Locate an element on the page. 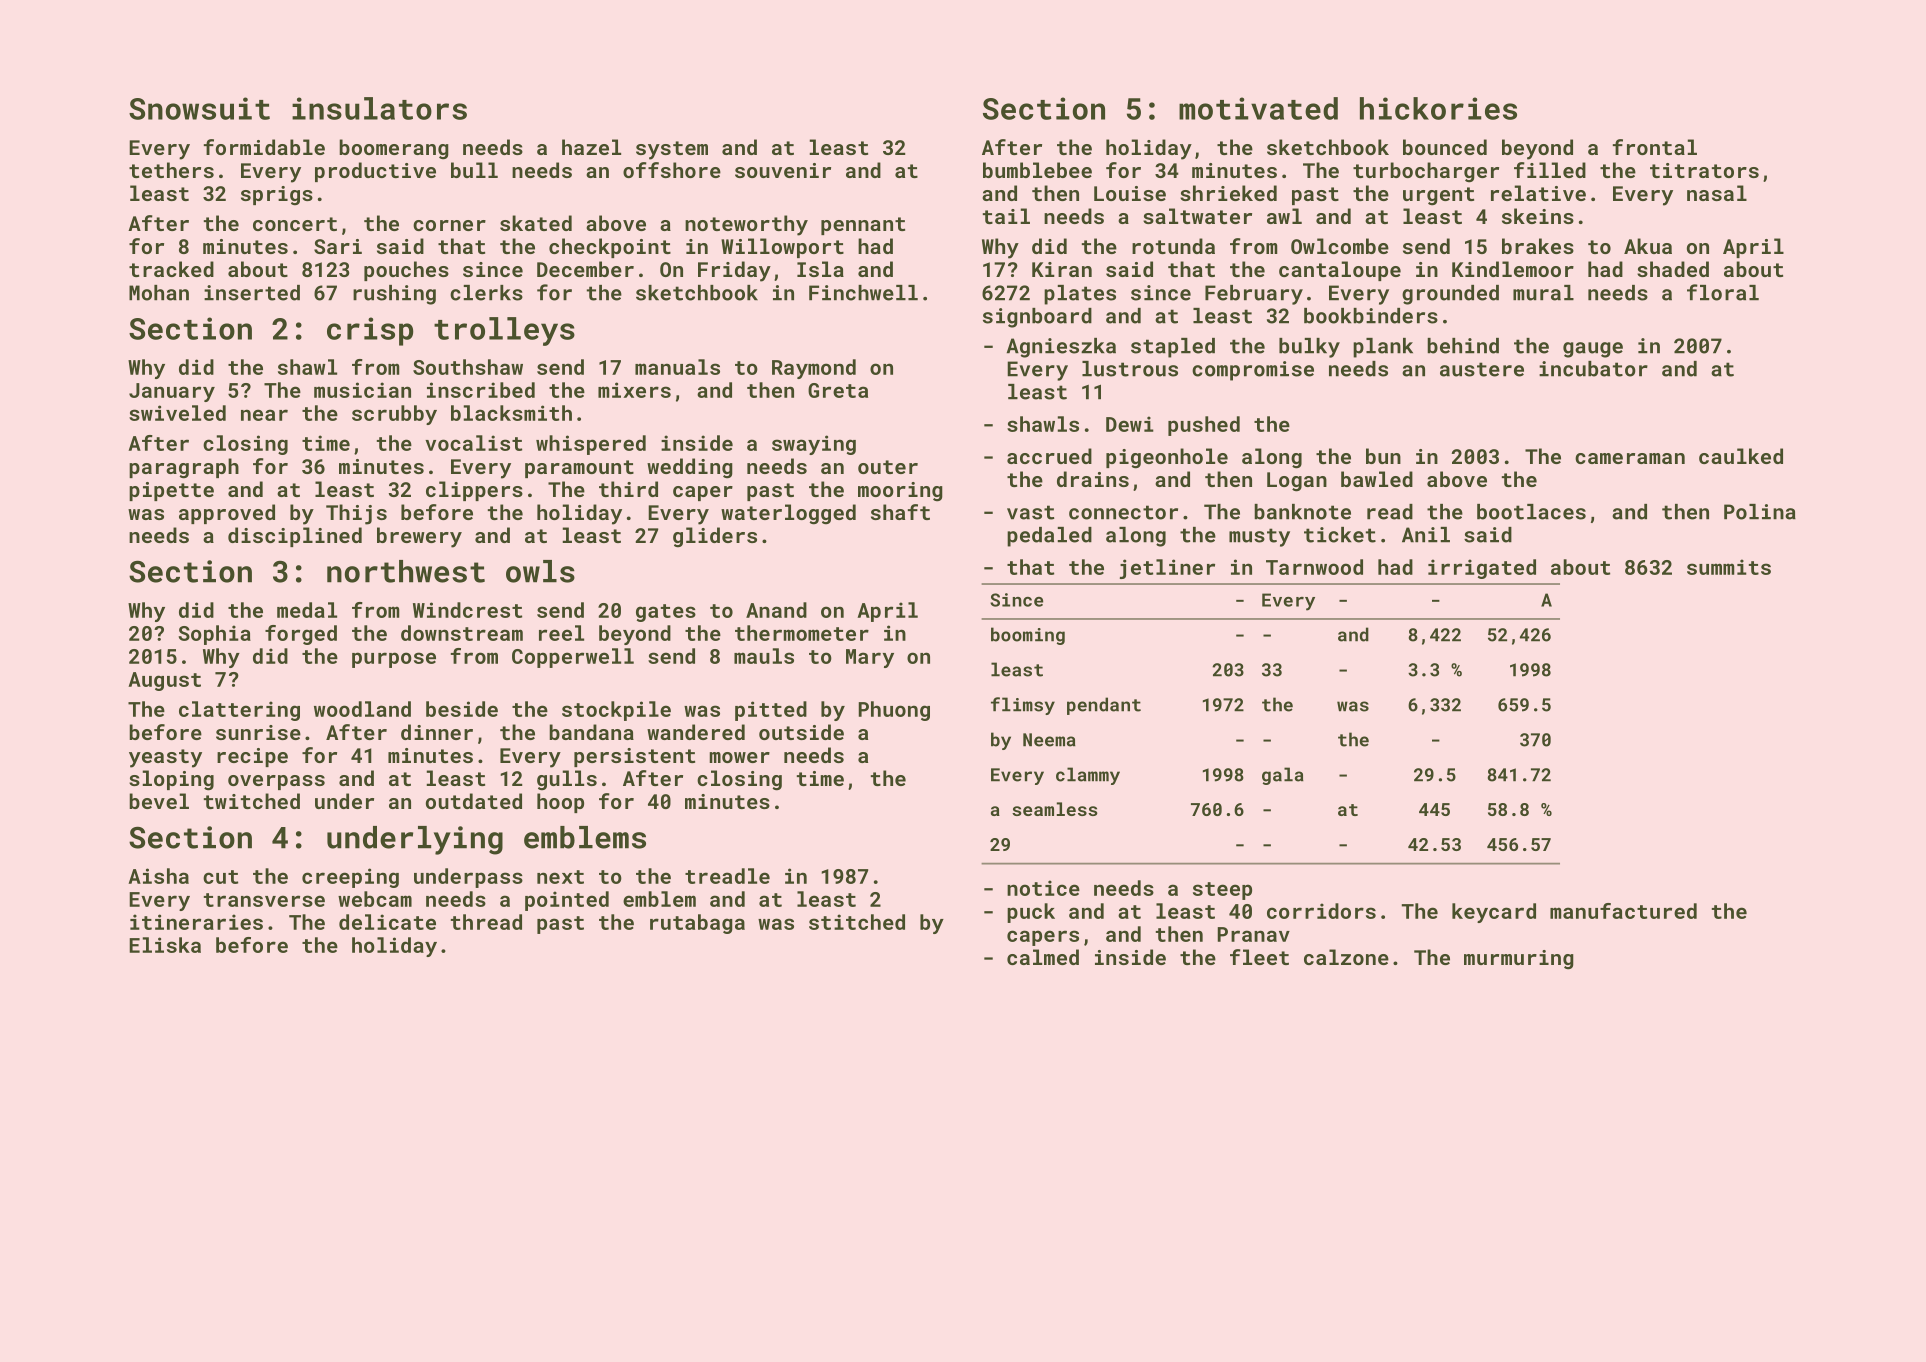 This page has width=1926, height=1362. transverse is located at coordinates (264, 900).
